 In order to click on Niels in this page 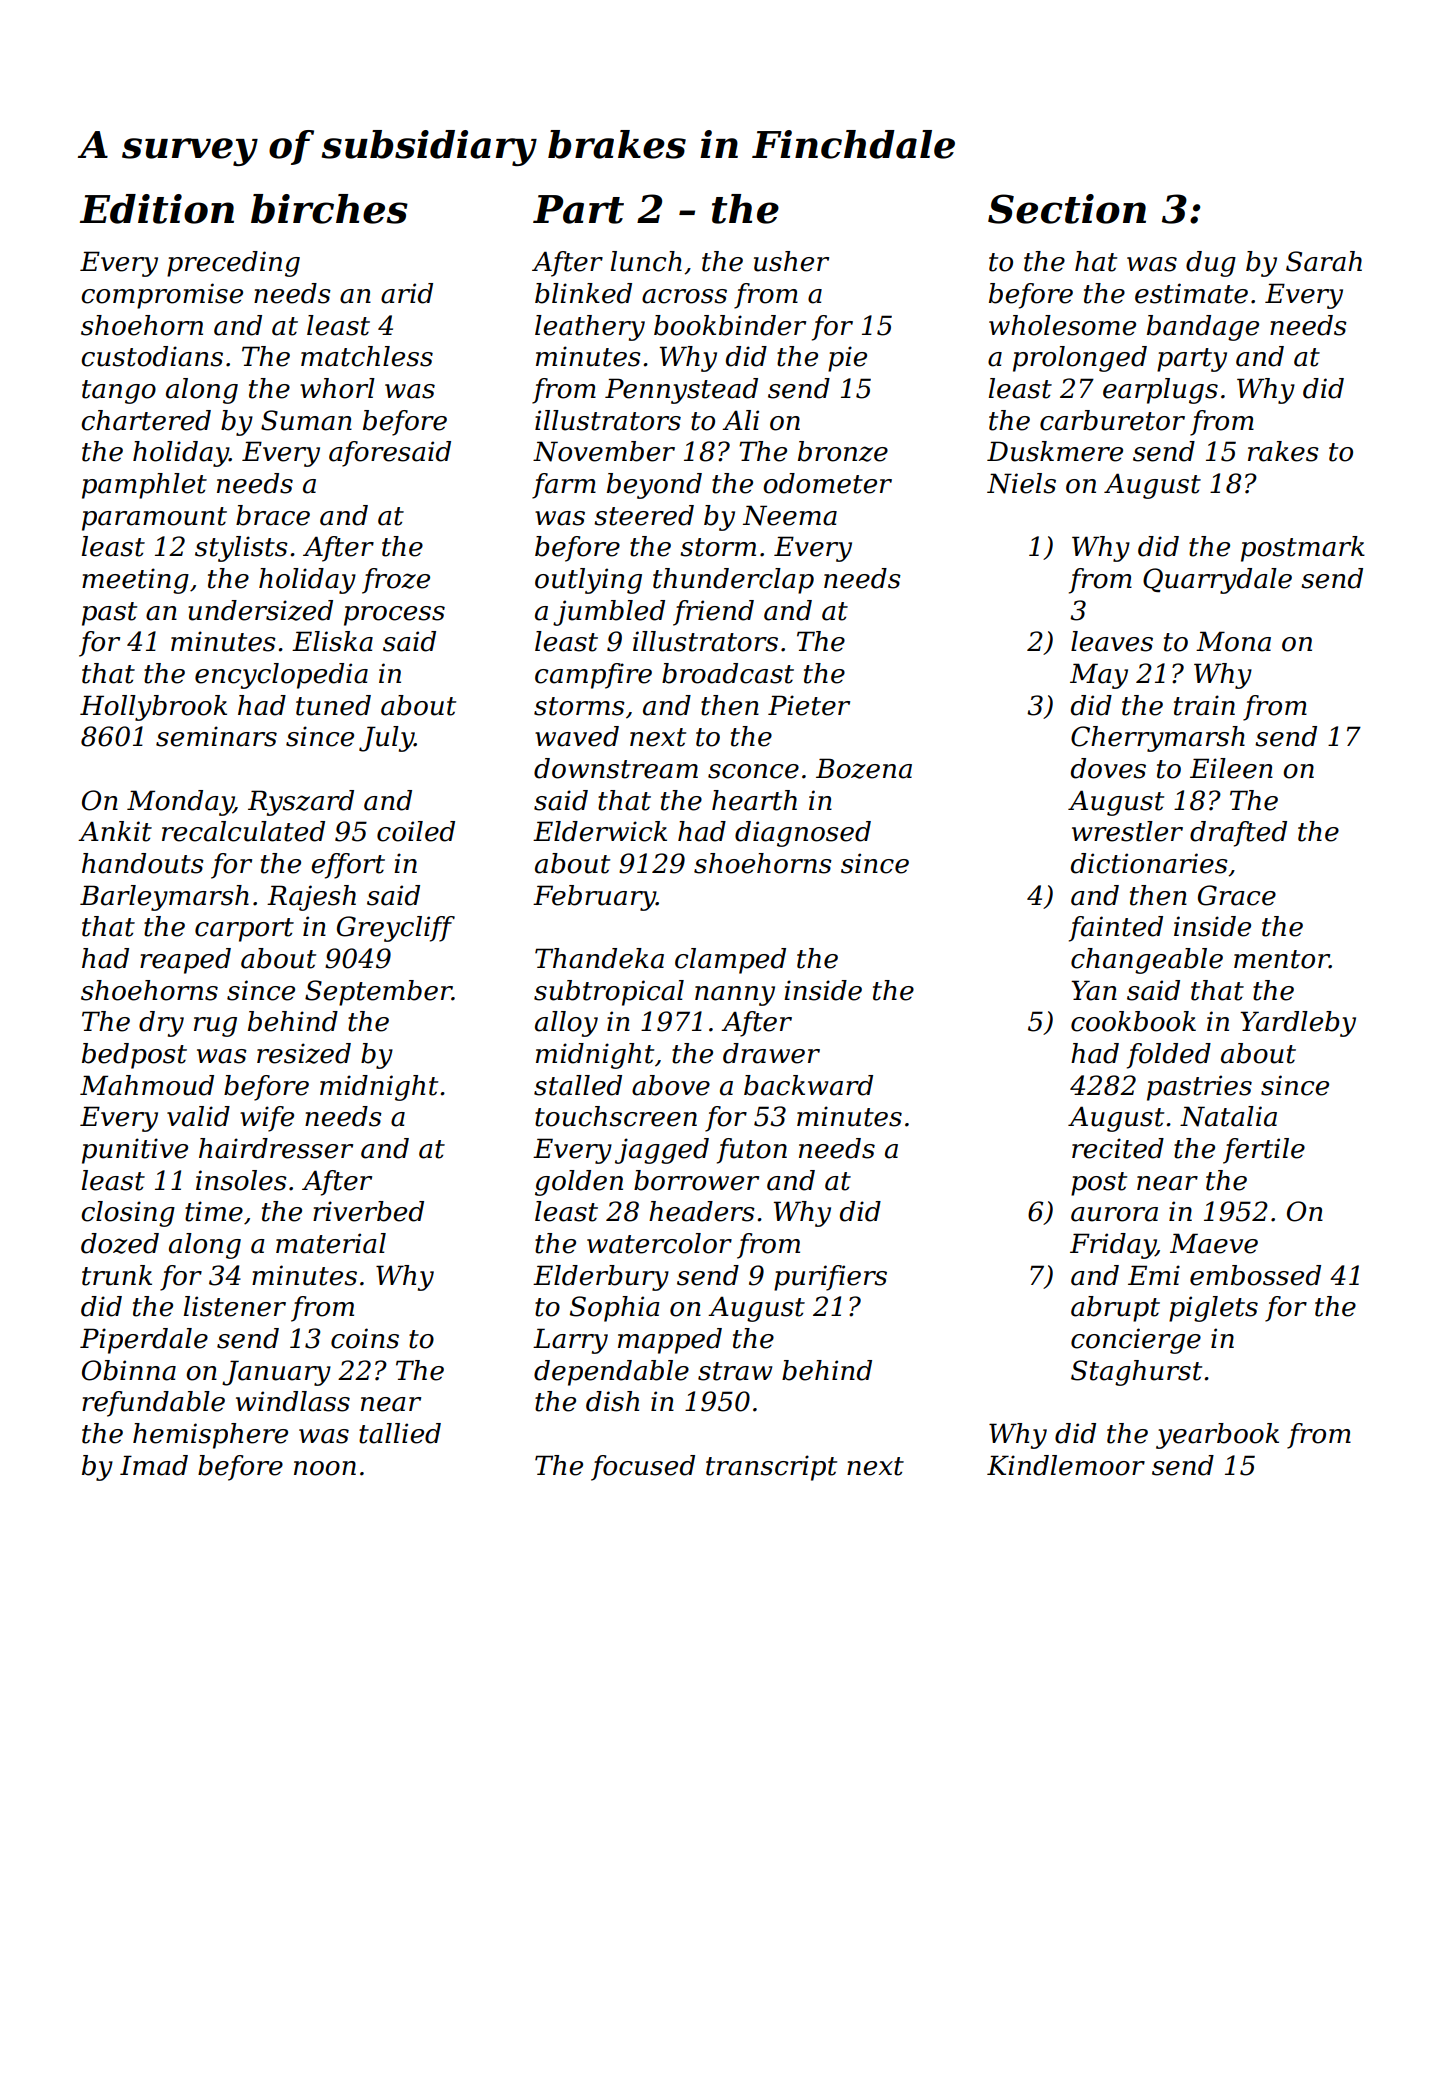, I will do `click(1021, 483)`.
